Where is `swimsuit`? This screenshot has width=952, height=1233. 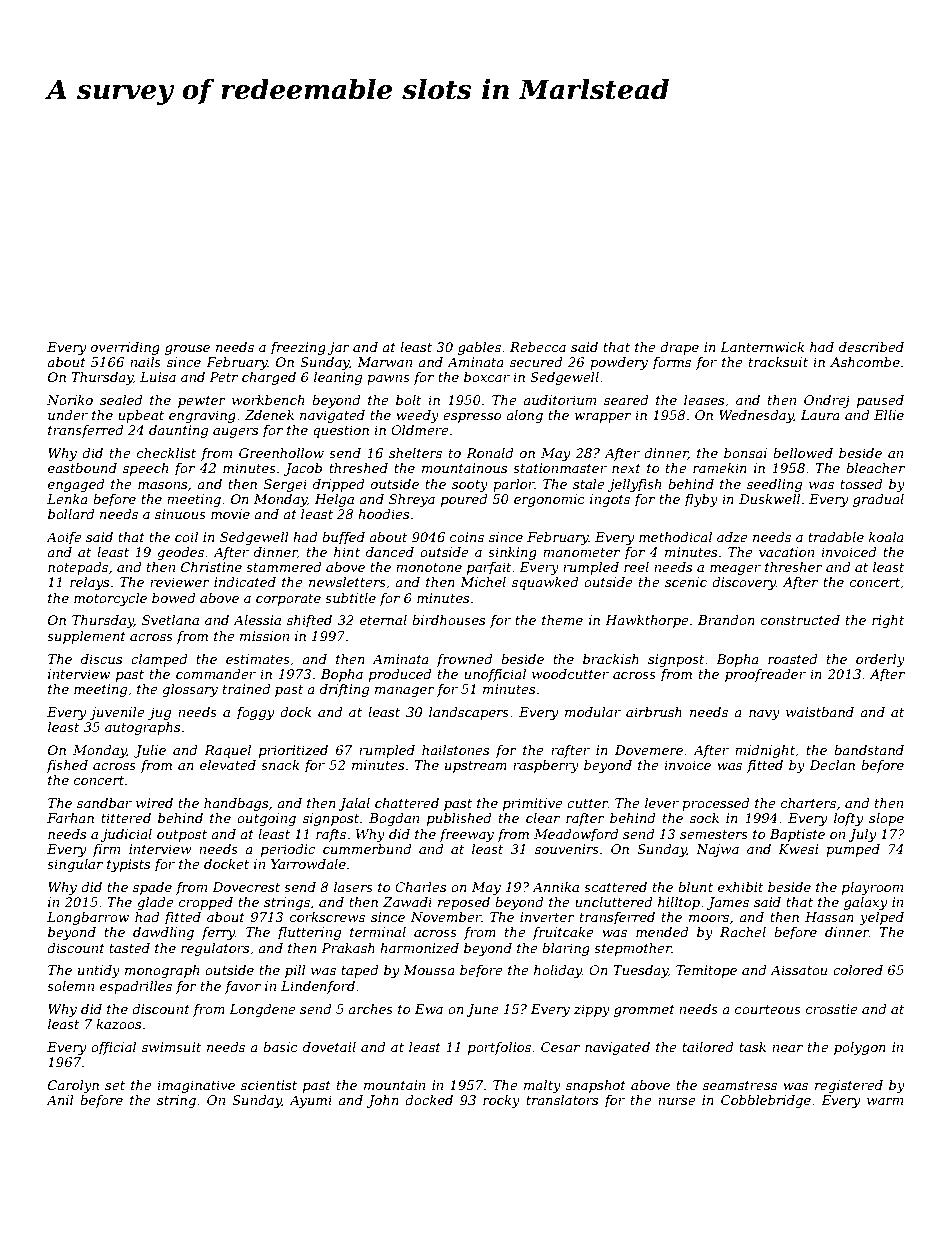 swimsuit is located at coordinates (171, 1047).
